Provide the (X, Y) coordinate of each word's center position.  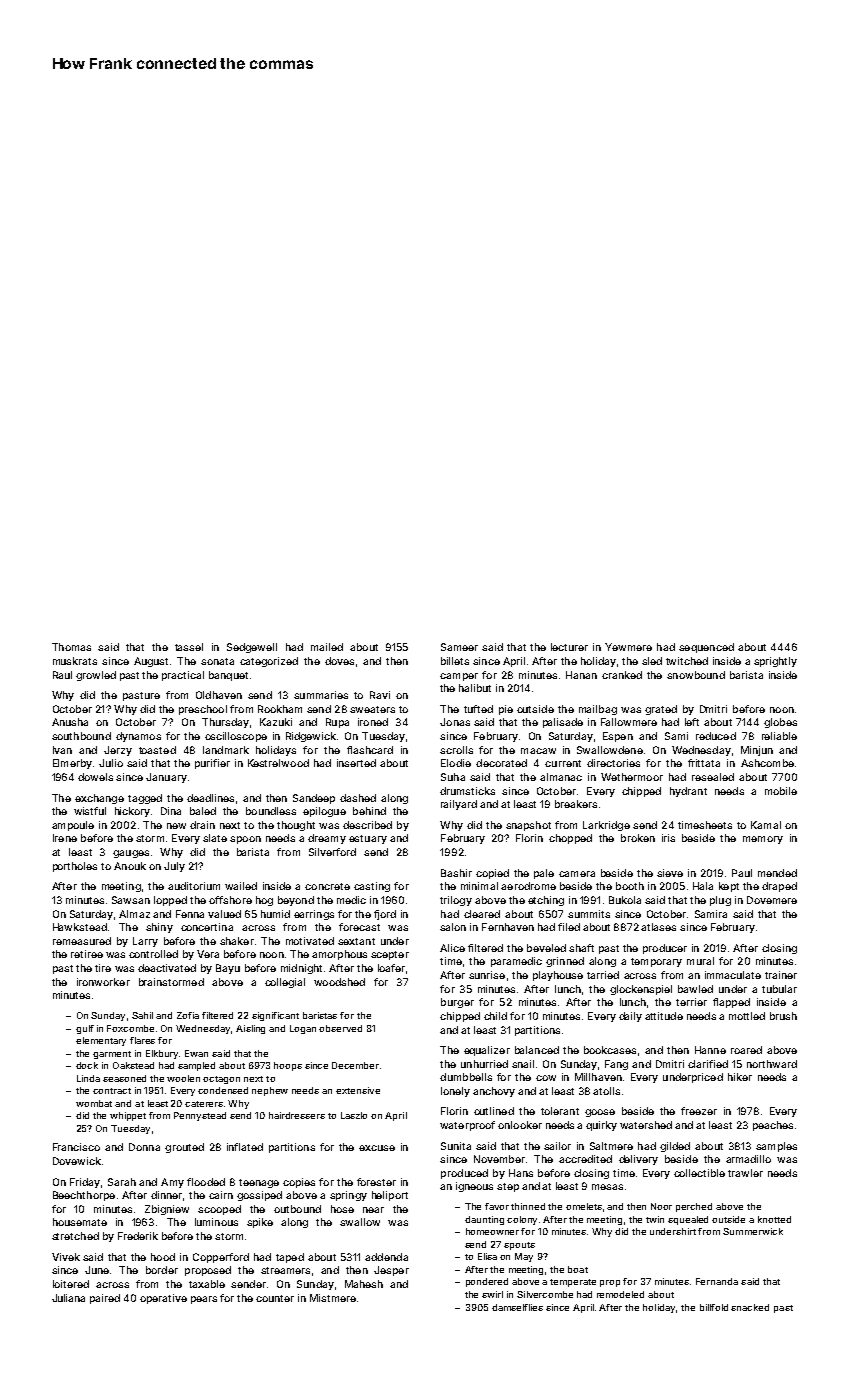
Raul (62, 675)
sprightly (775, 662)
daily (630, 1017)
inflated (245, 1147)
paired (105, 1299)
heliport (390, 1196)
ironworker (103, 982)
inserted (356, 763)
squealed (688, 1220)
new (176, 826)
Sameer (459, 647)
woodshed (339, 982)
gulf (85, 1029)
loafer (391, 968)
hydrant (688, 792)
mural (700, 961)
